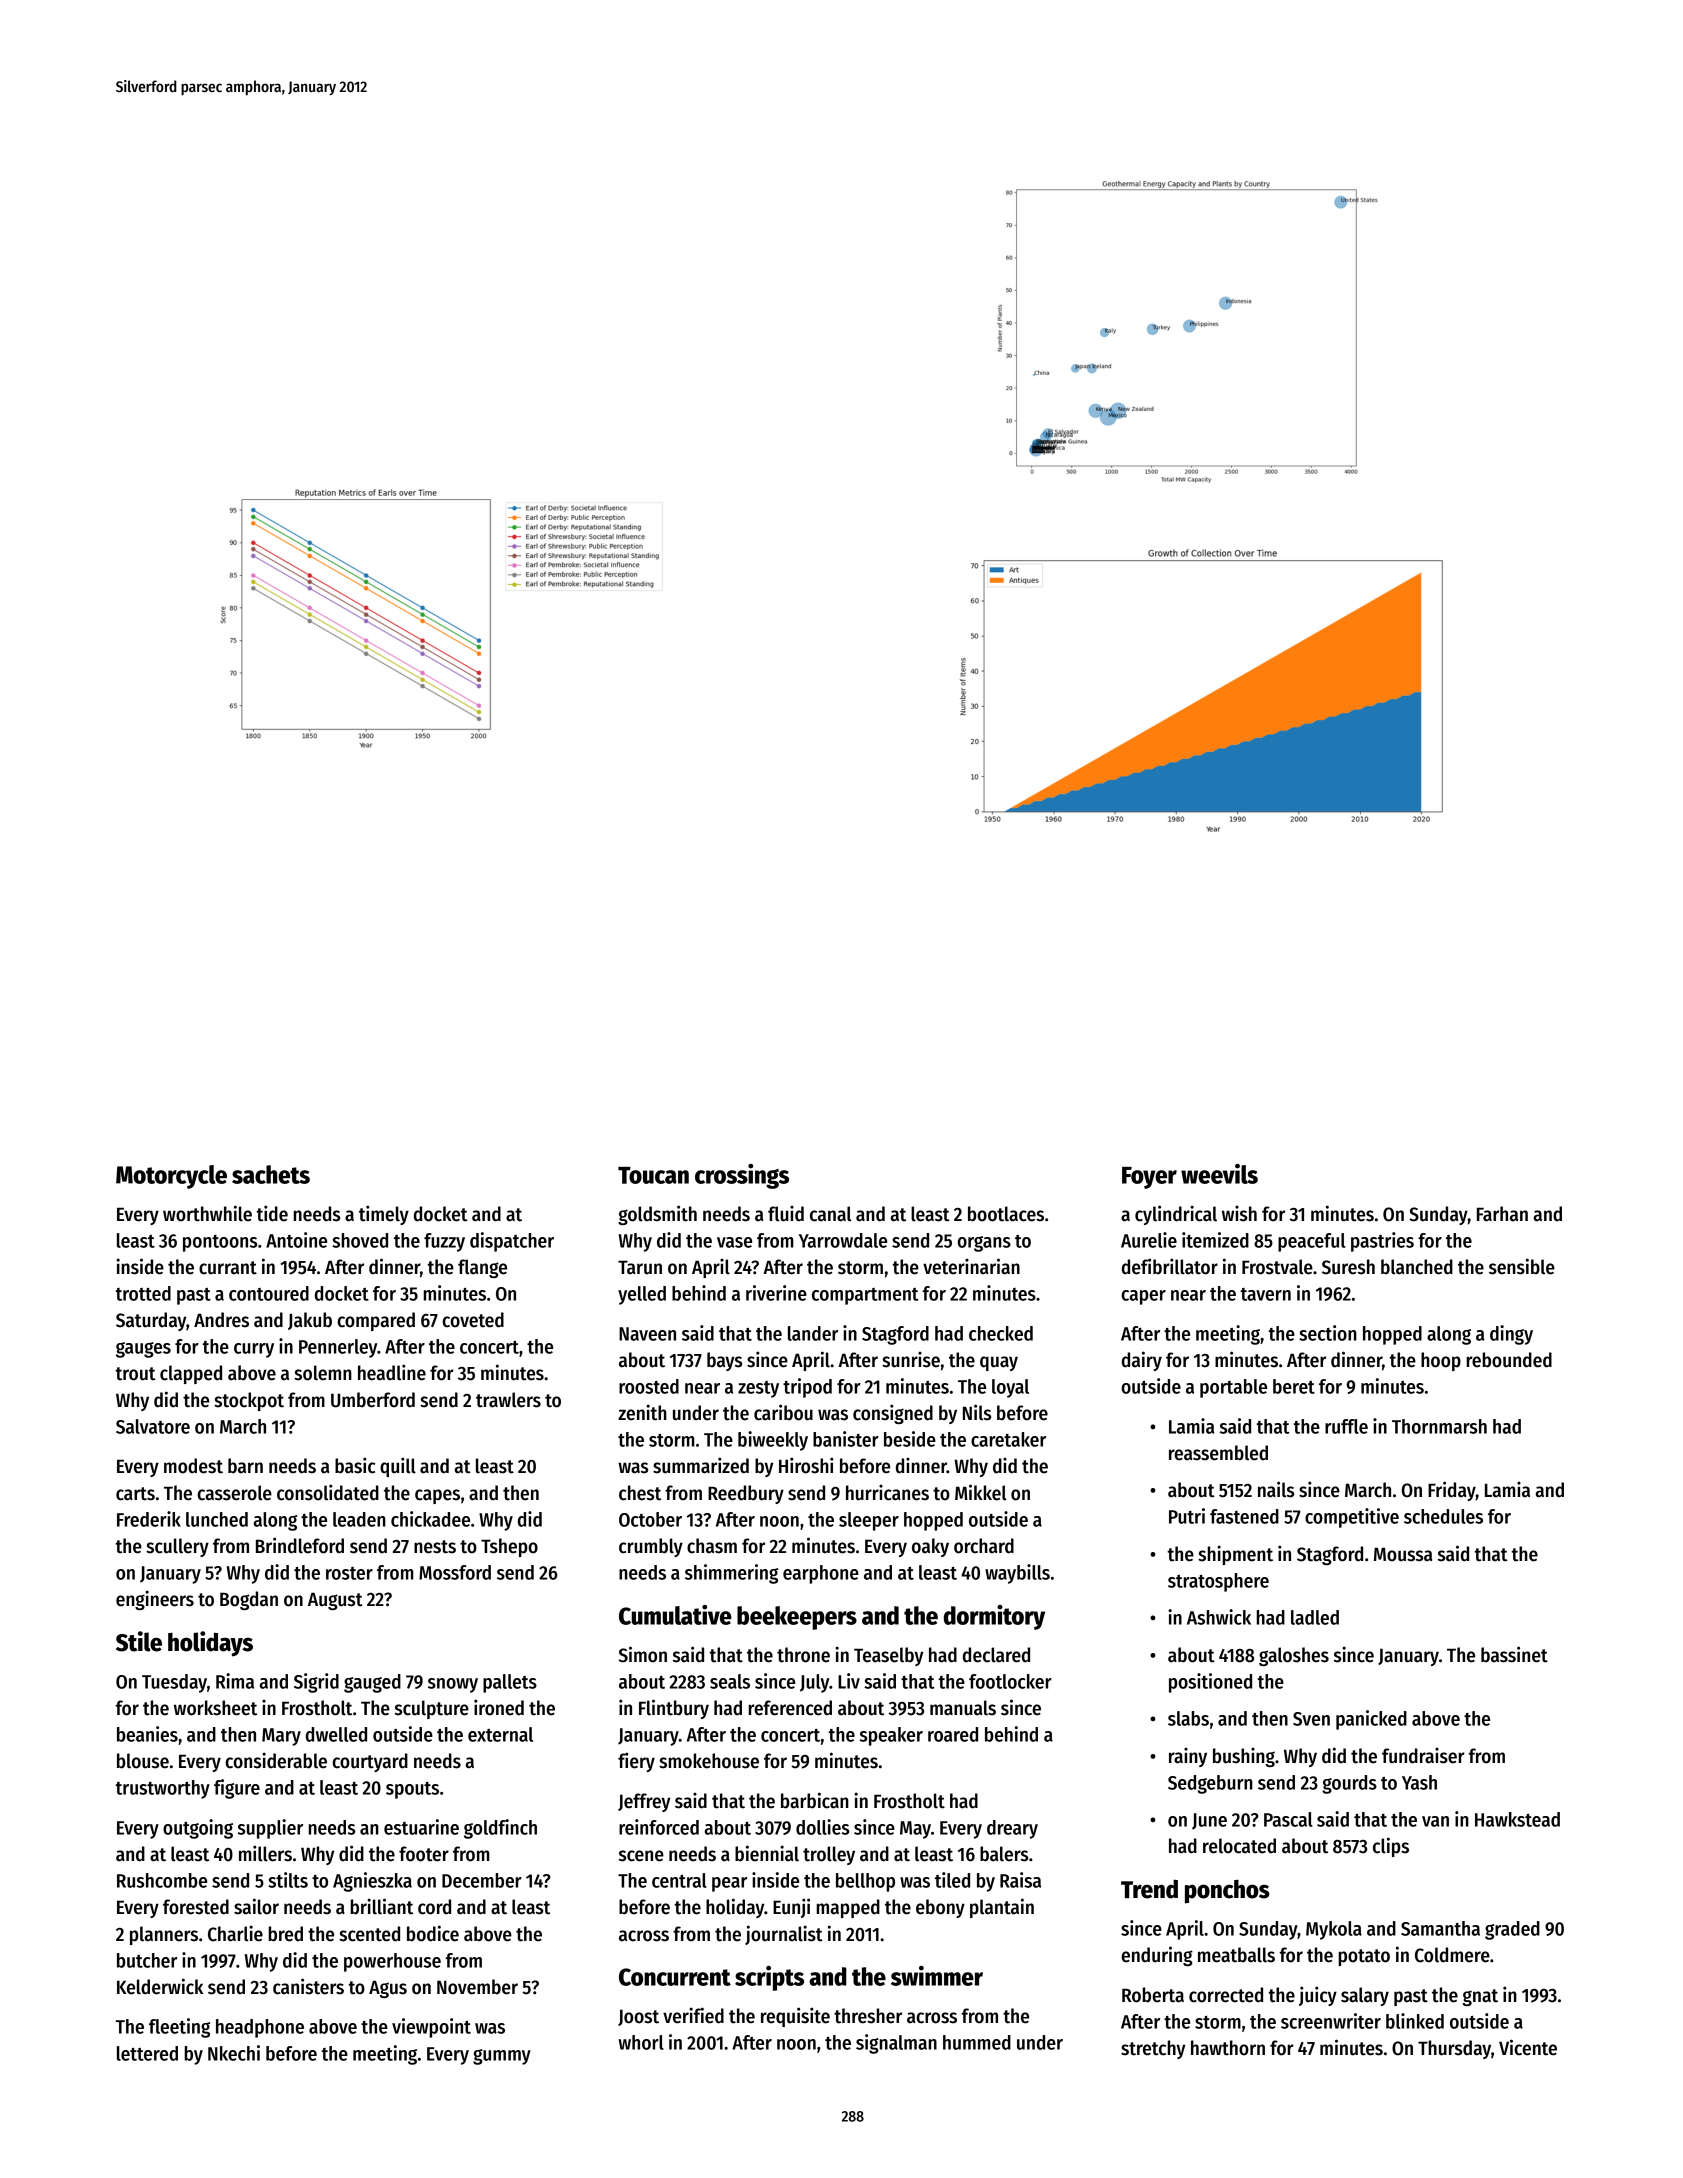 The height and width of the screenshot is (2178, 1683). I want to click on brilliant, so click(381, 1906).
